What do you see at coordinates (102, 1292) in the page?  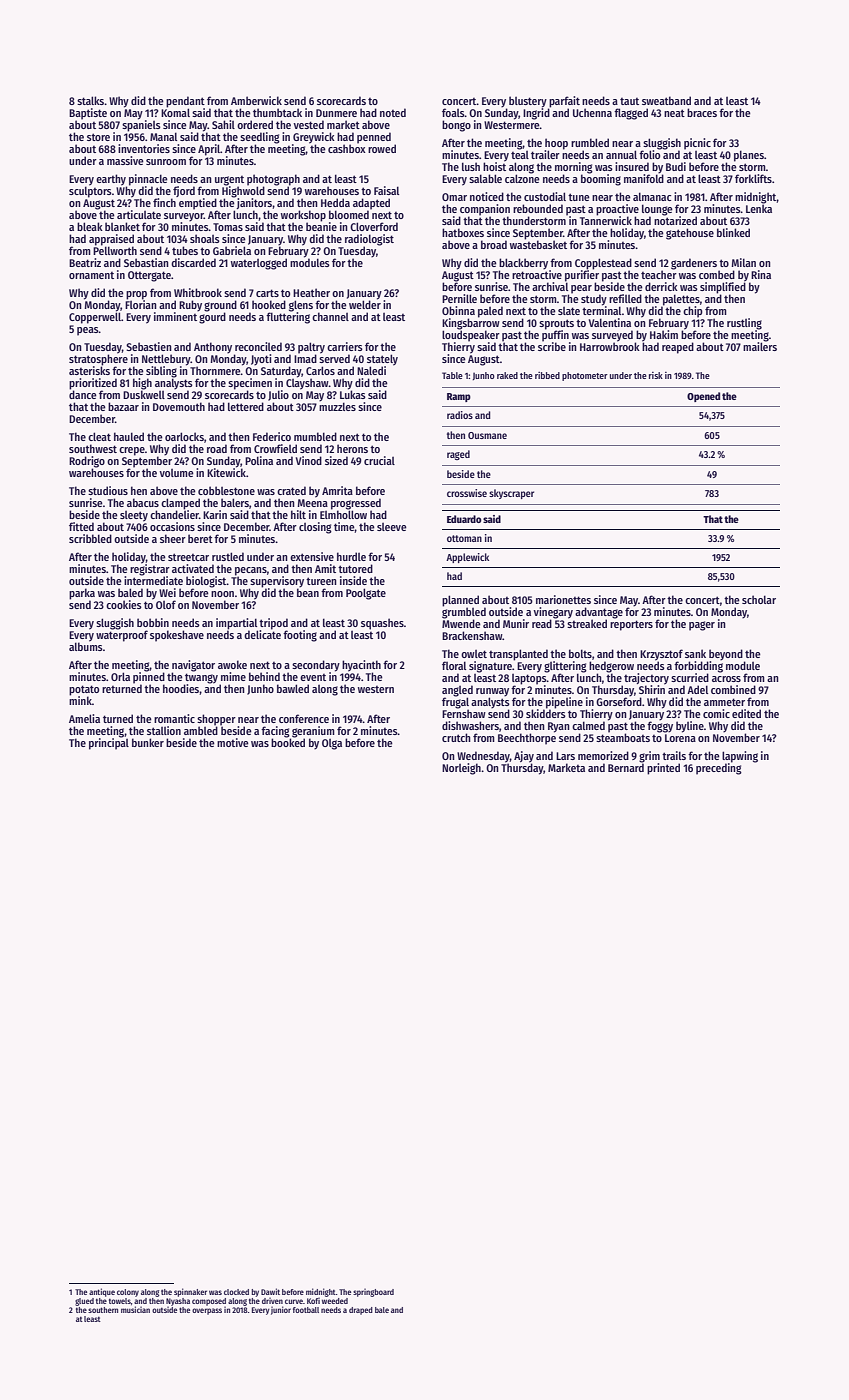 I see `antique` at bounding box center [102, 1292].
